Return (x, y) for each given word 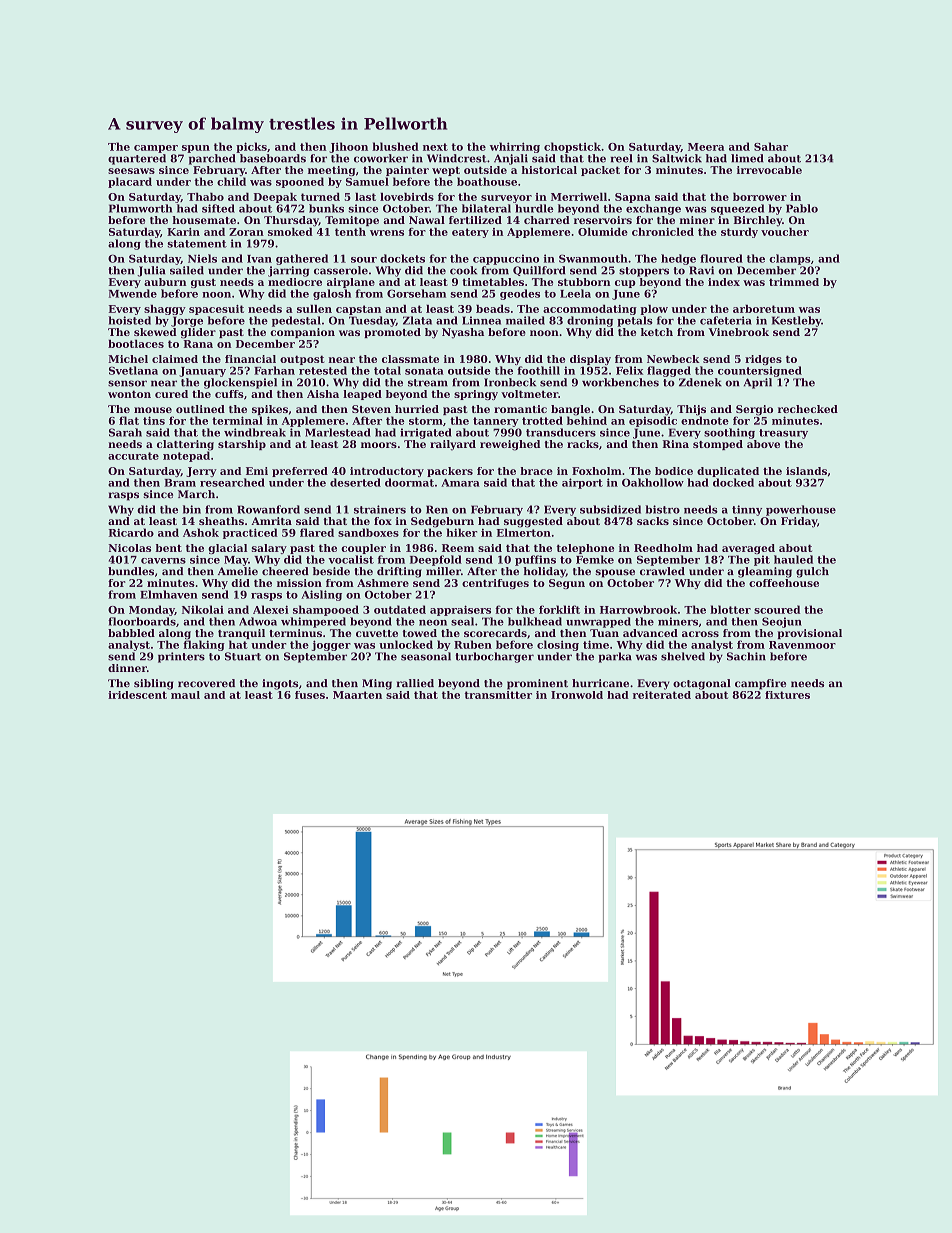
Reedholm (663, 548)
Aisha (323, 394)
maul (185, 695)
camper (156, 149)
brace (536, 471)
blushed (395, 146)
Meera (706, 147)
